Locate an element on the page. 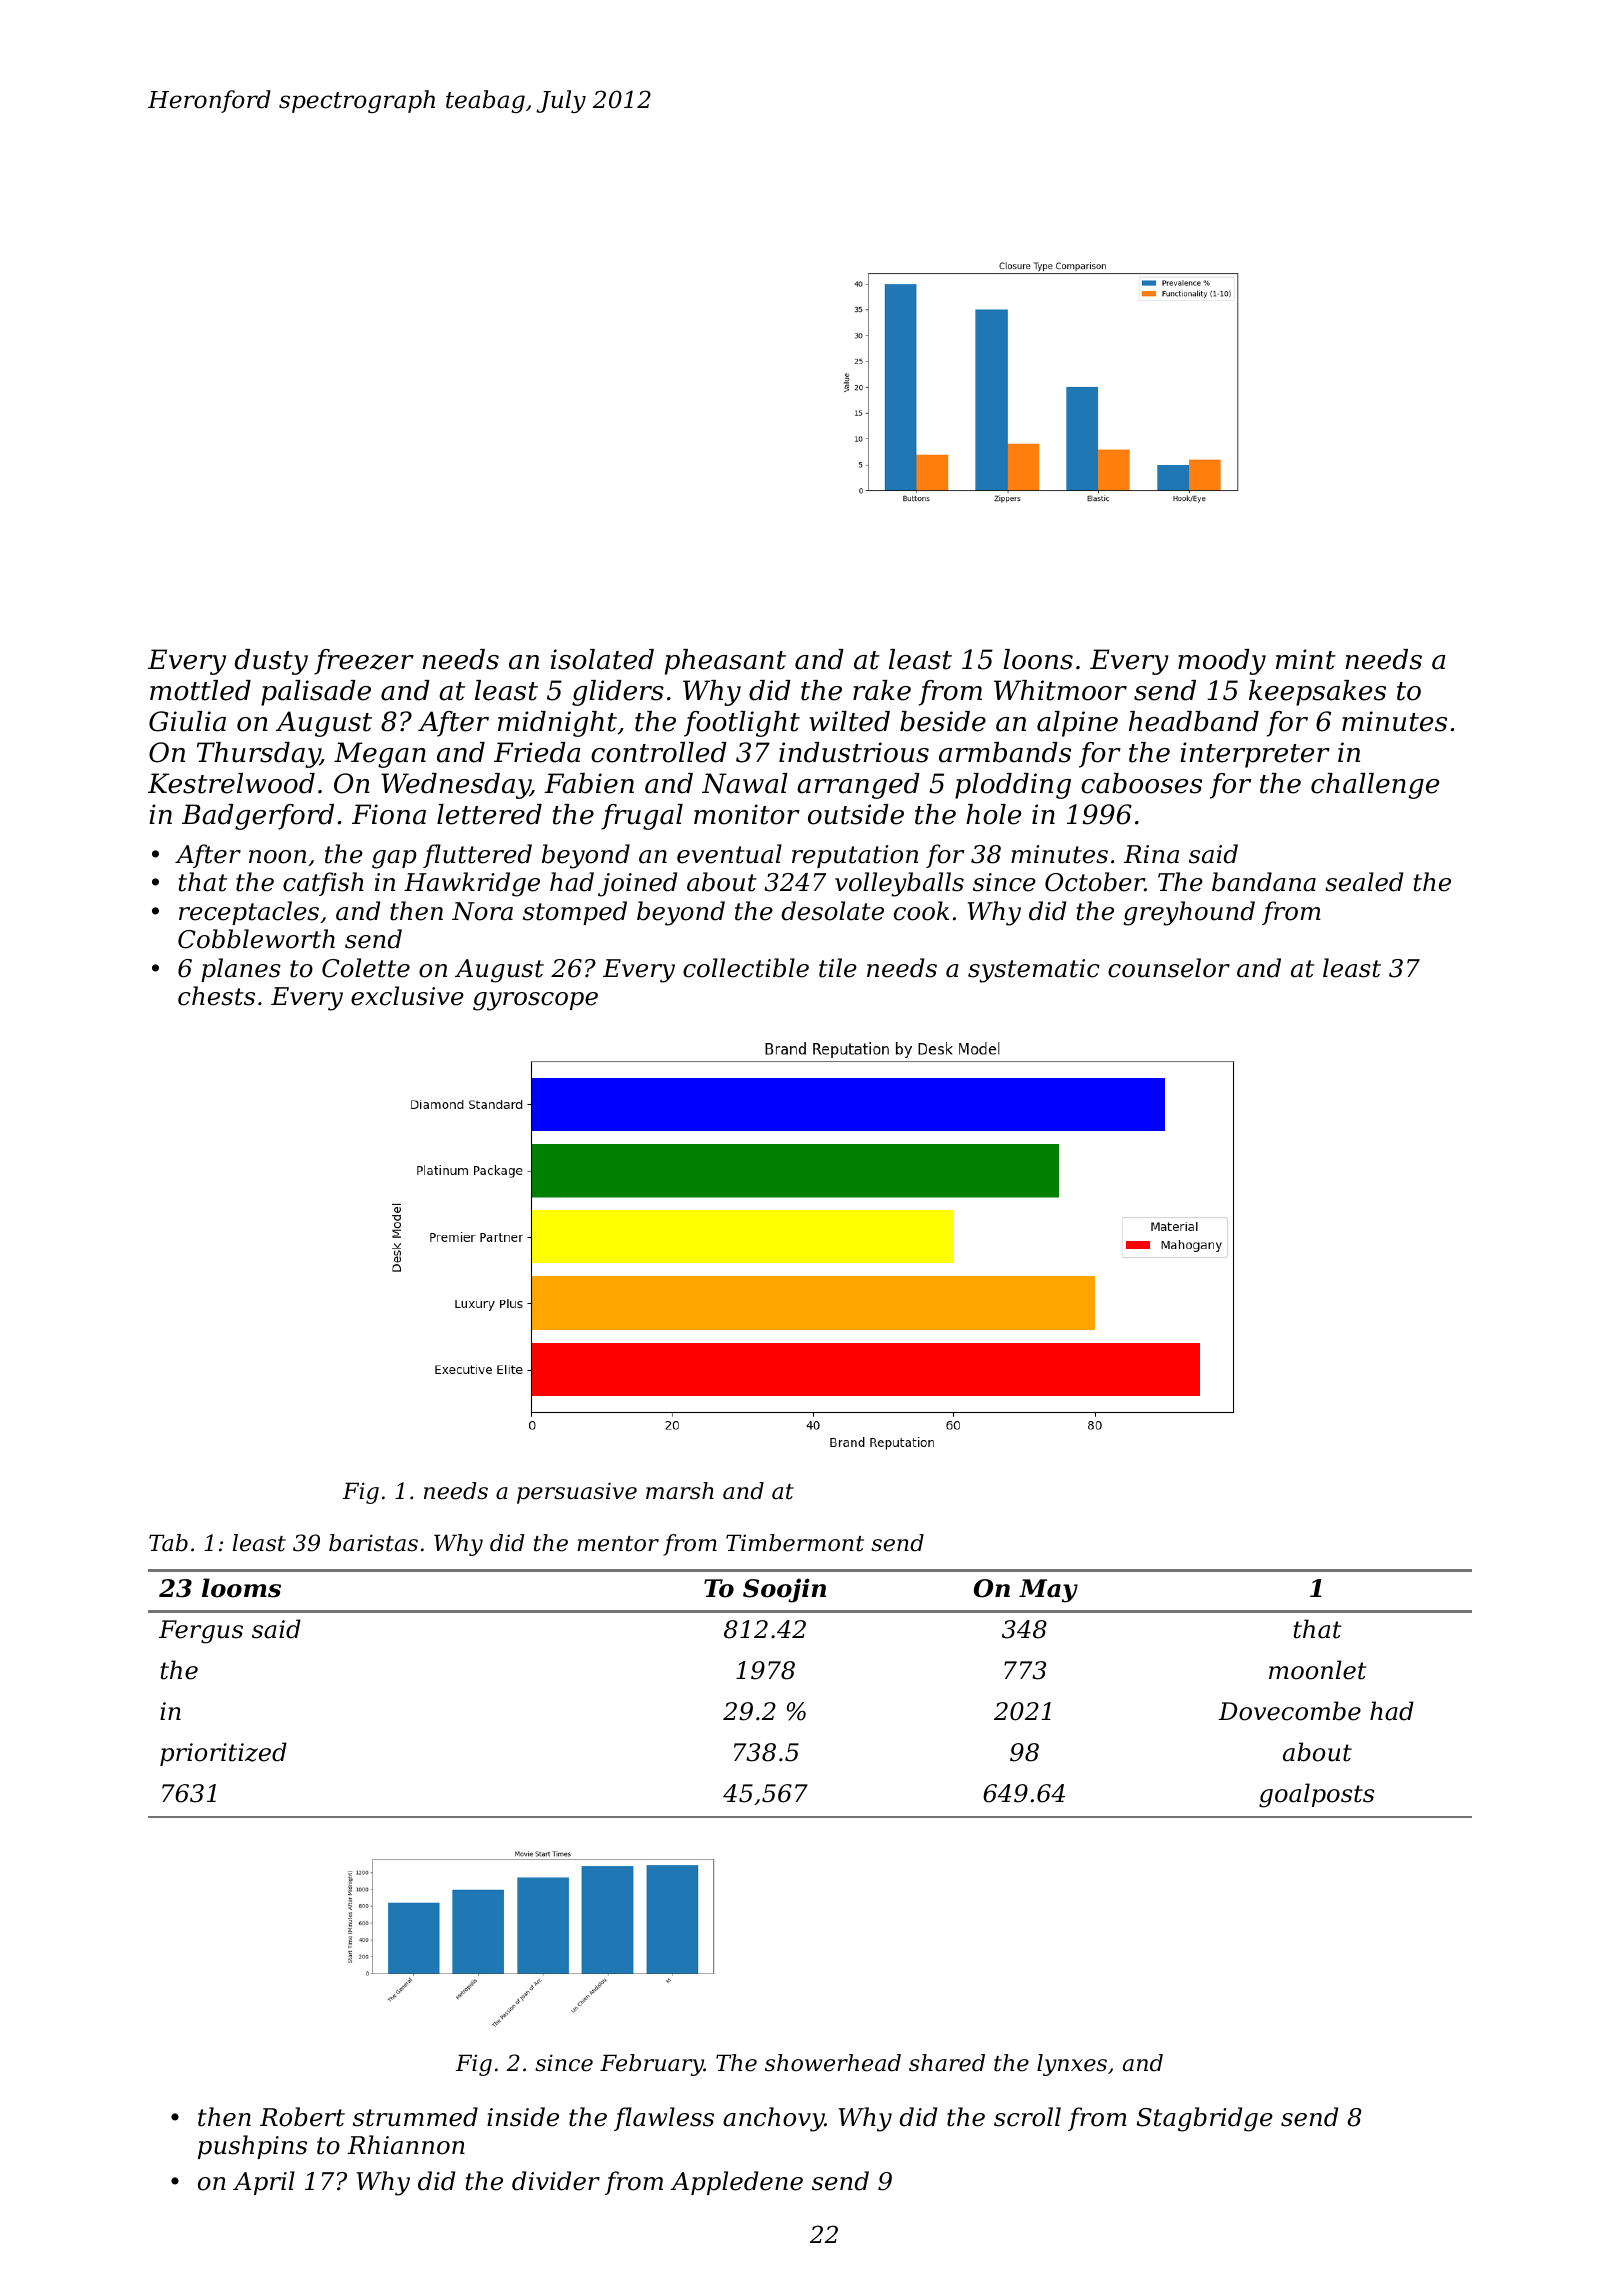  counselor is located at coordinates (1169, 968).
